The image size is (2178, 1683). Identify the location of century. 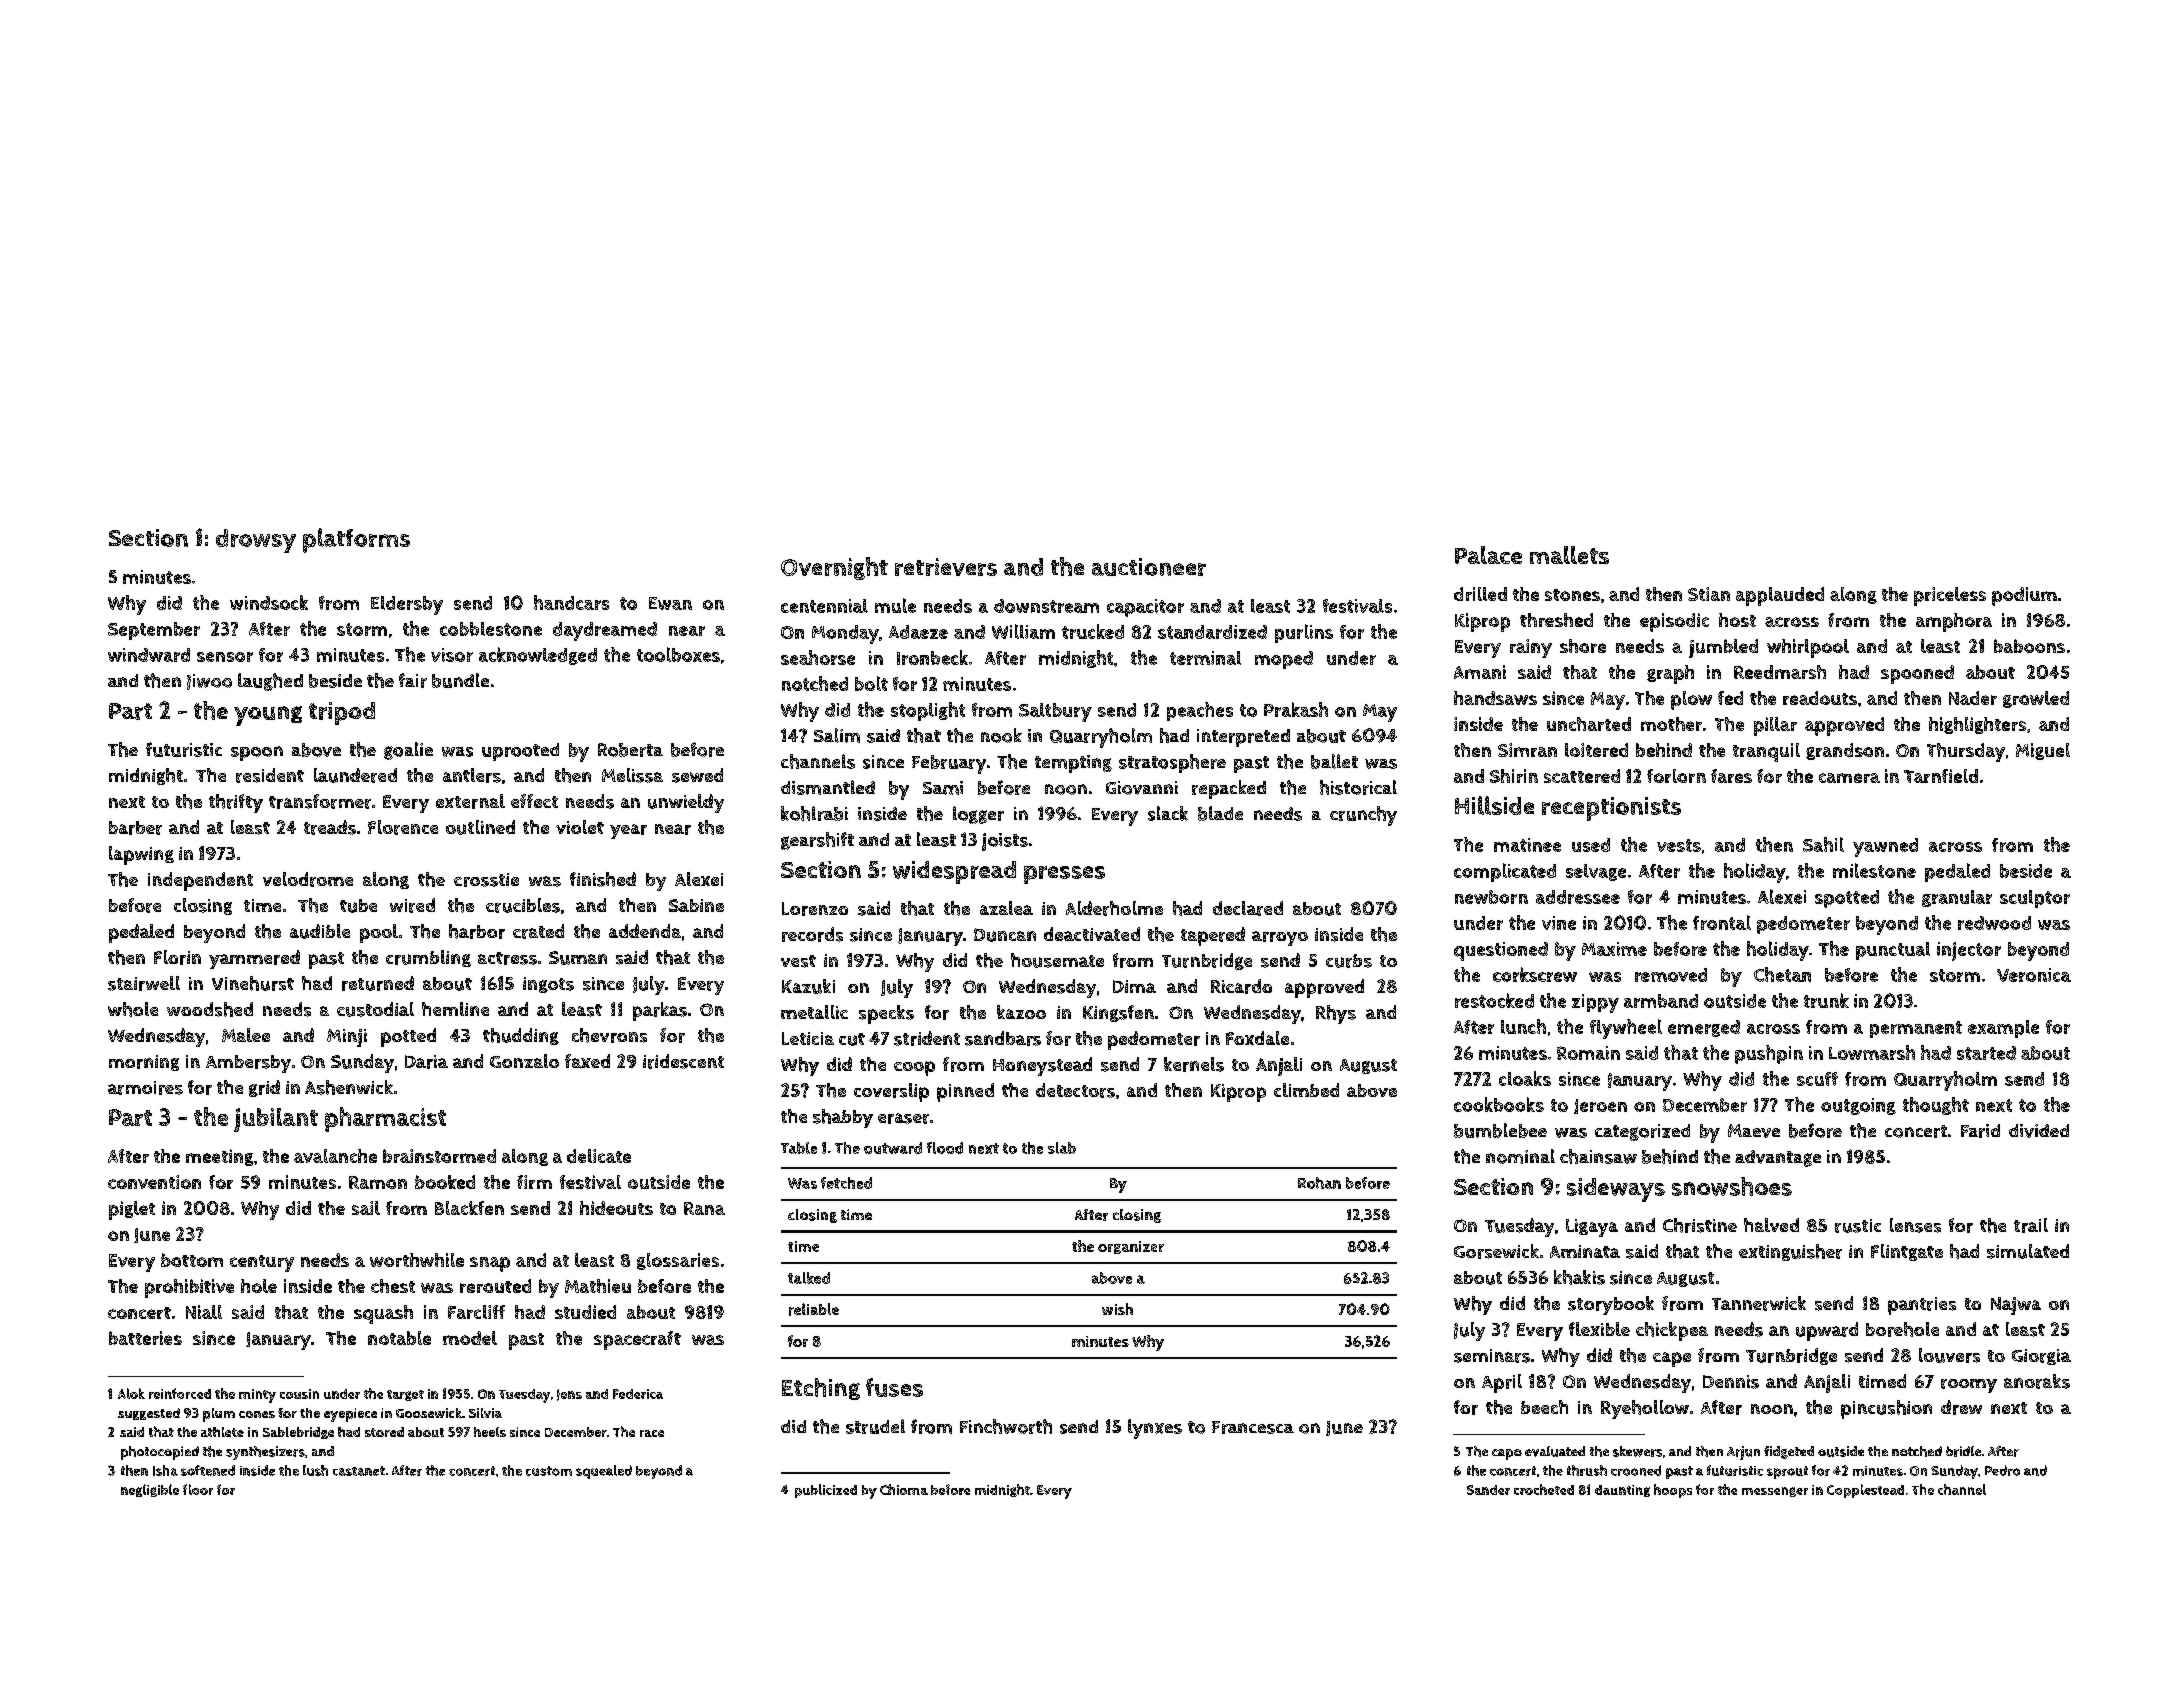
(262, 1263).
